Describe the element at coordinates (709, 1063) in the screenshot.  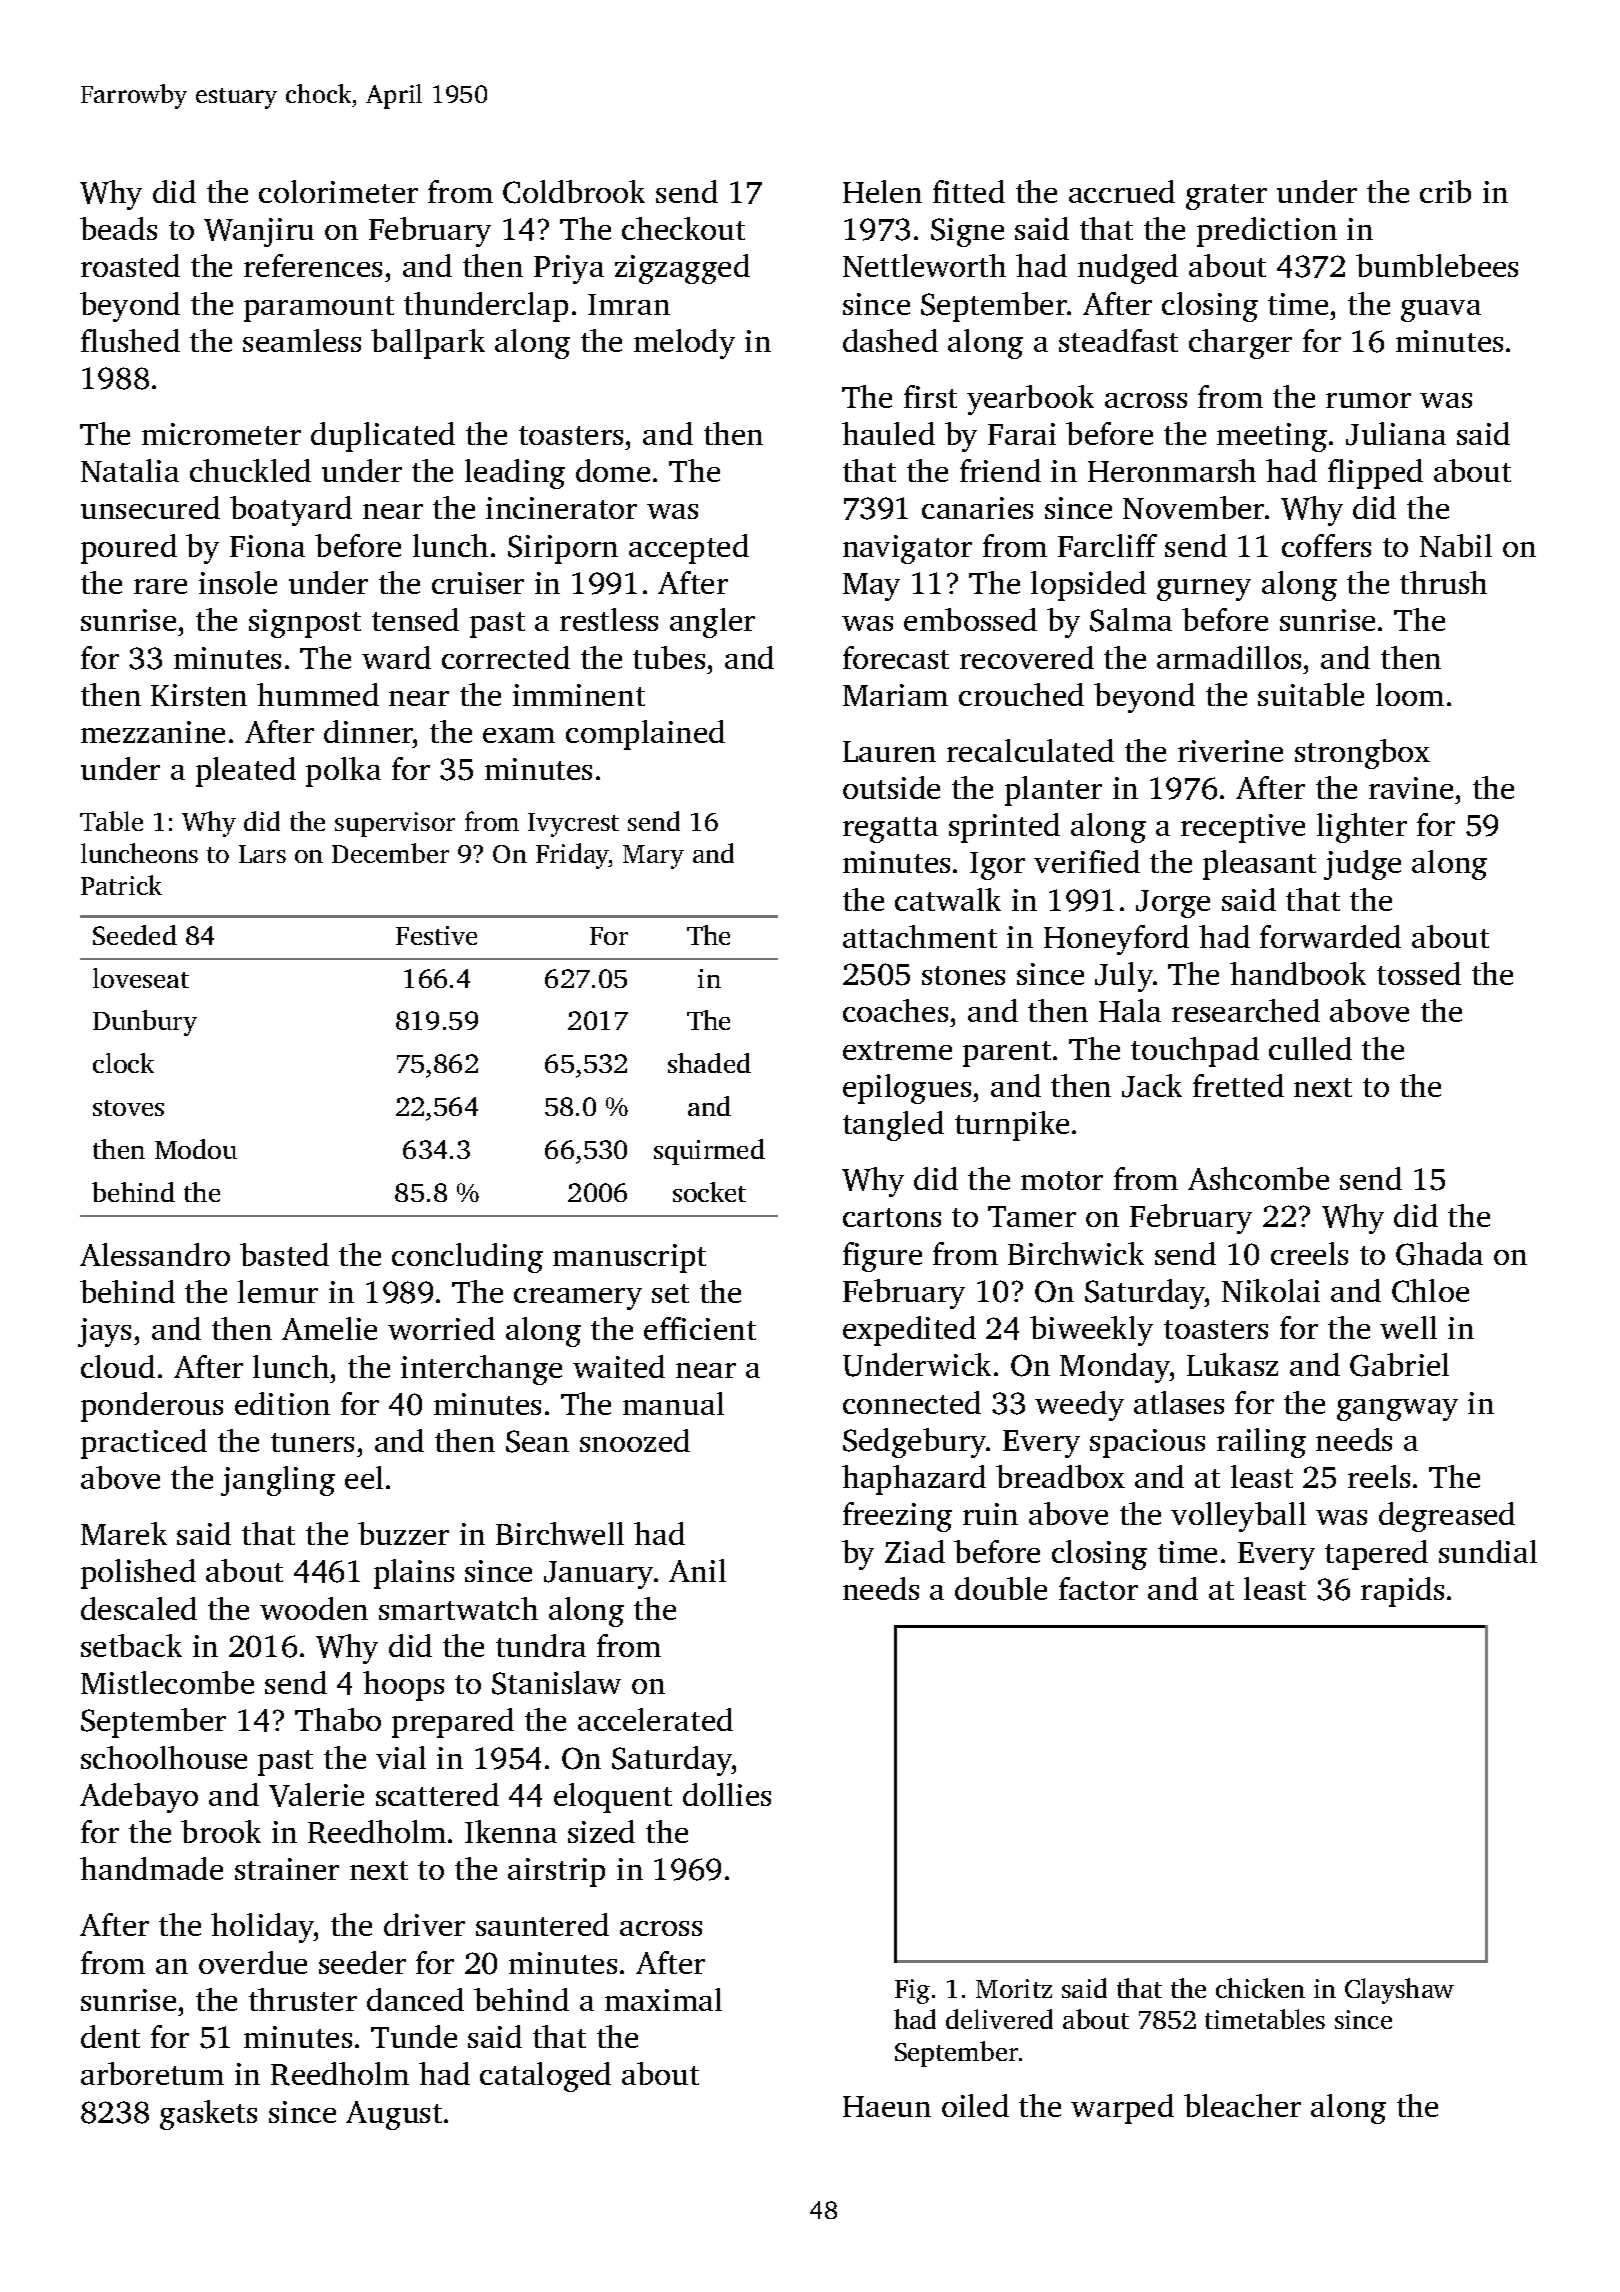
I see `shaded` at that location.
